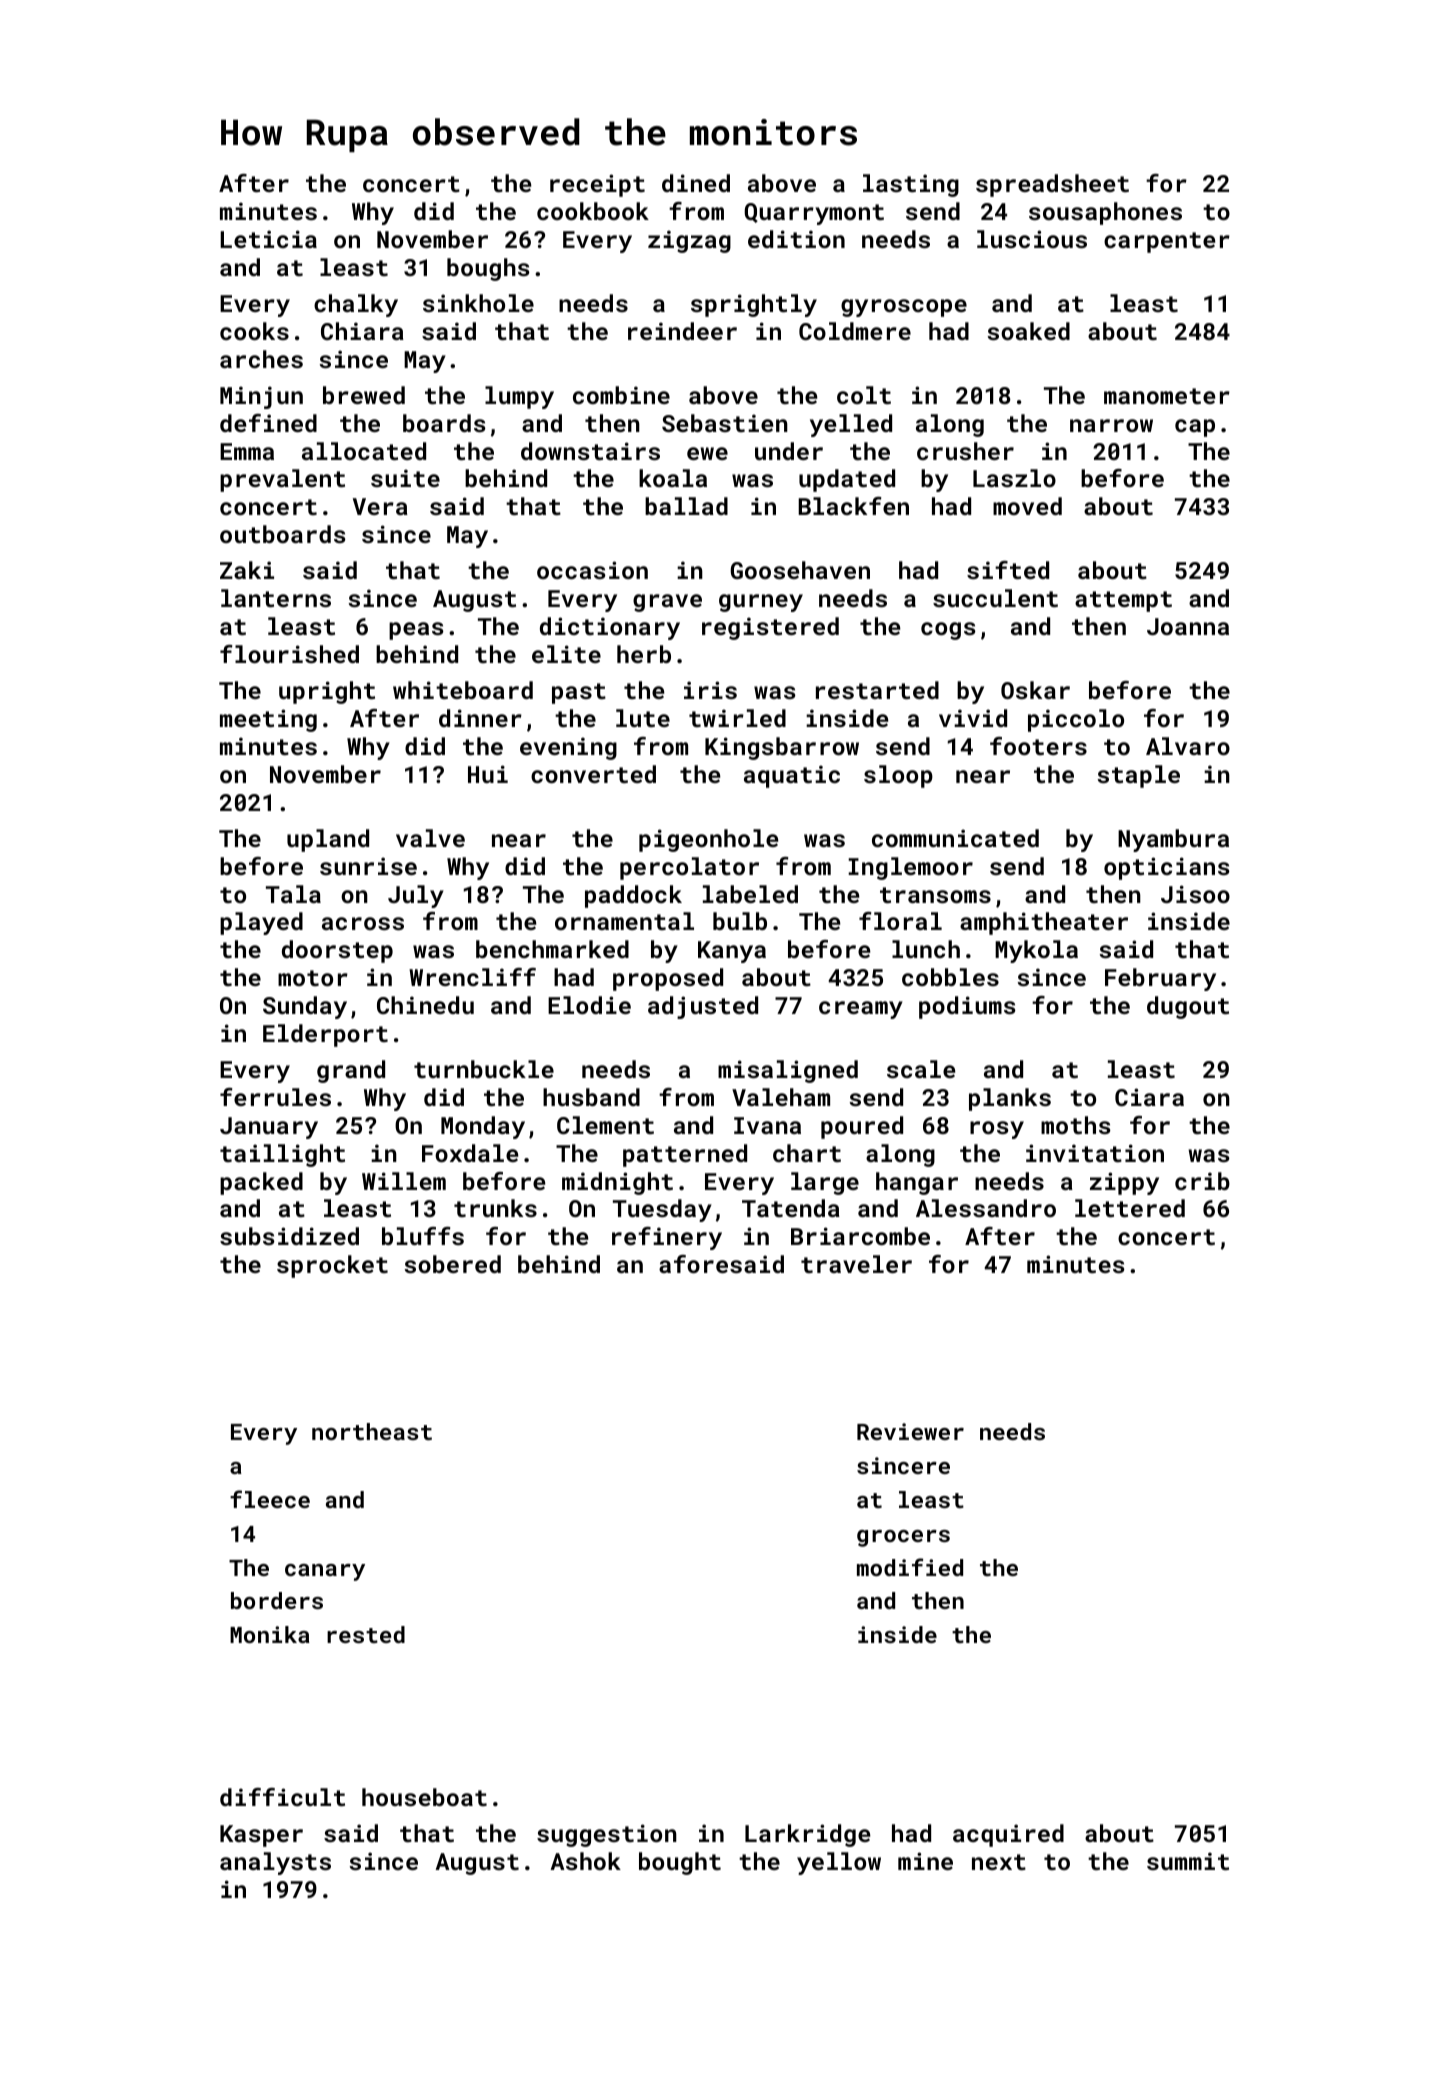 Image resolution: width=1450 pixels, height=2100 pixels. I want to click on Ashok, so click(585, 1861).
